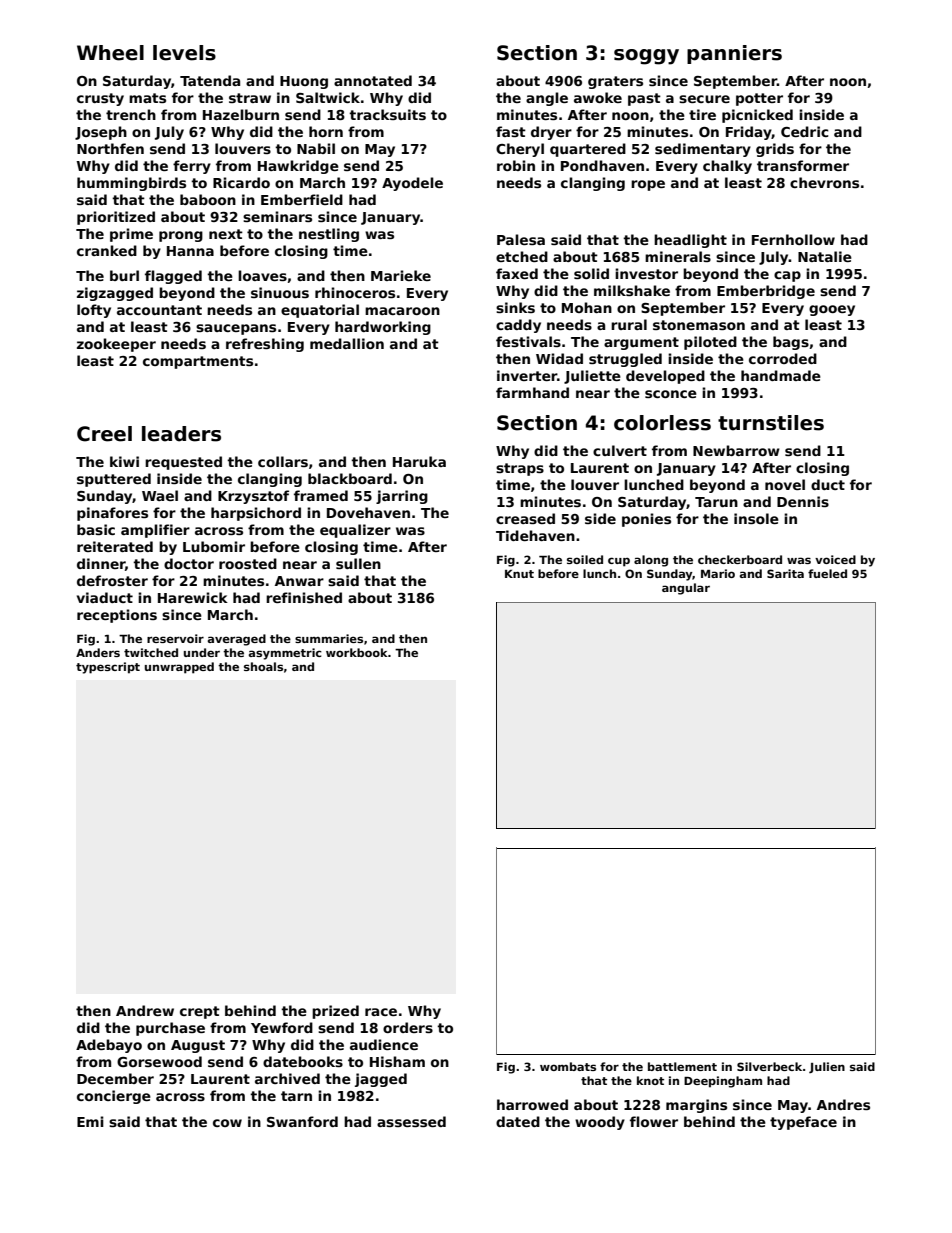  I want to click on panniers, so click(734, 54).
